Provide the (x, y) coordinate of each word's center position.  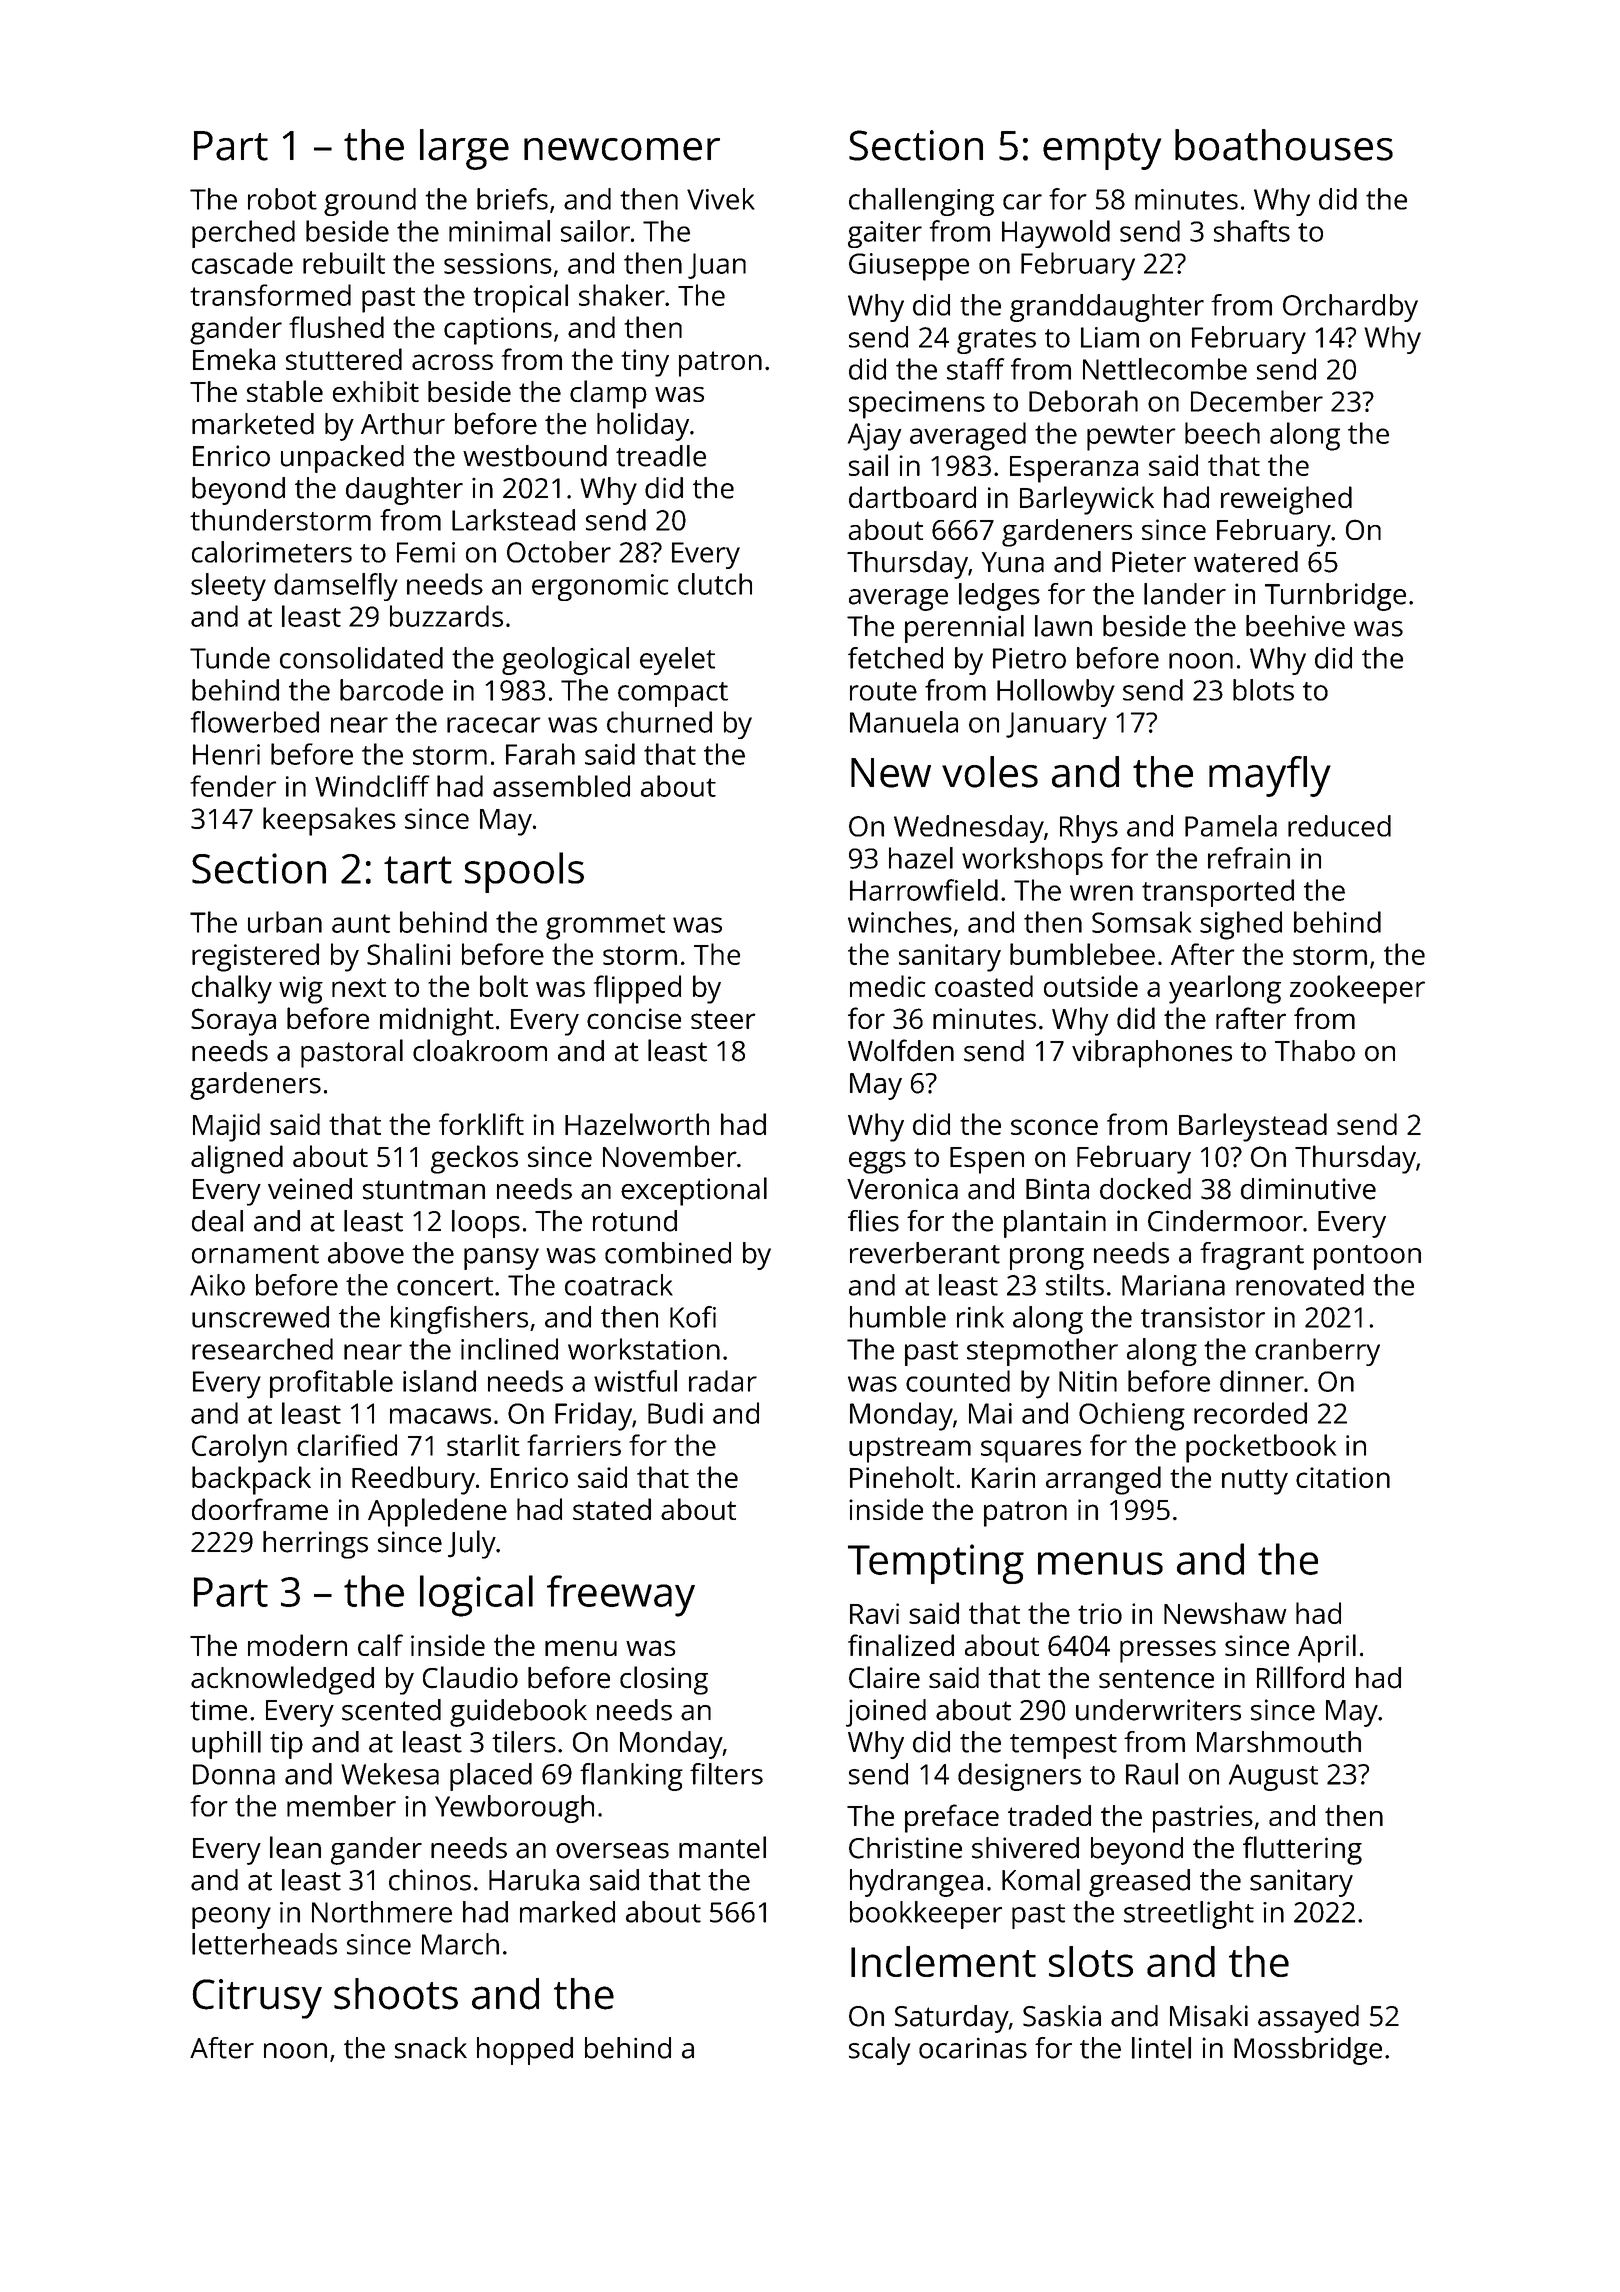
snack (431, 2048)
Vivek (721, 199)
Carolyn (239, 1448)
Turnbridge (1335, 597)
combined (668, 1253)
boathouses (1284, 145)
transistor (1203, 1317)
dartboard (912, 497)
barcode (391, 690)
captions (498, 331)
